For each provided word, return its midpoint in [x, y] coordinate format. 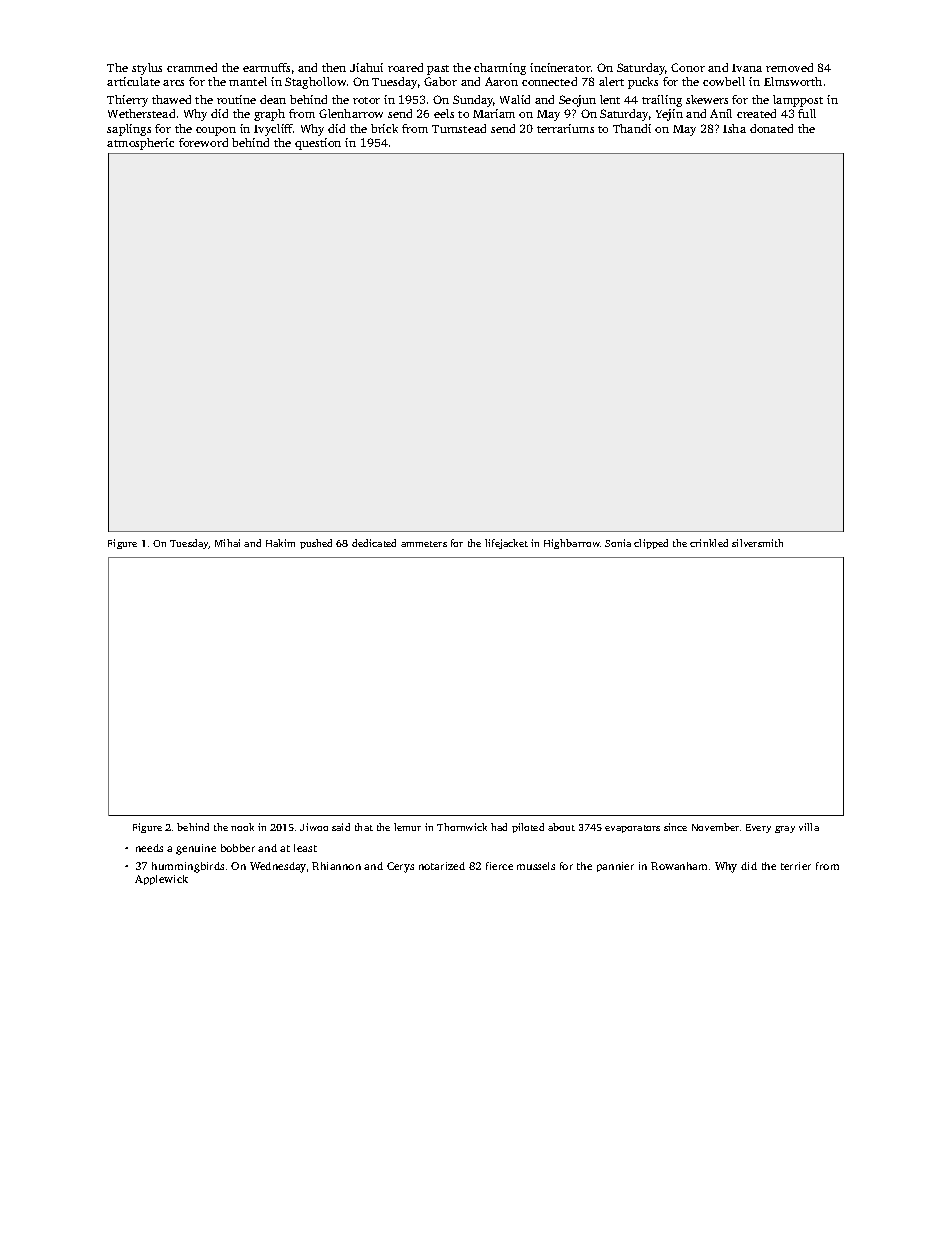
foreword [203, 142]
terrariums [565, 128]
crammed [192, 67]
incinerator [560, 67]
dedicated [374, 543]
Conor [688, 67]
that [364, 827]
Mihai [227, 543]
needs [149, 848]
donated [771, 128]
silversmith [757, 543]
